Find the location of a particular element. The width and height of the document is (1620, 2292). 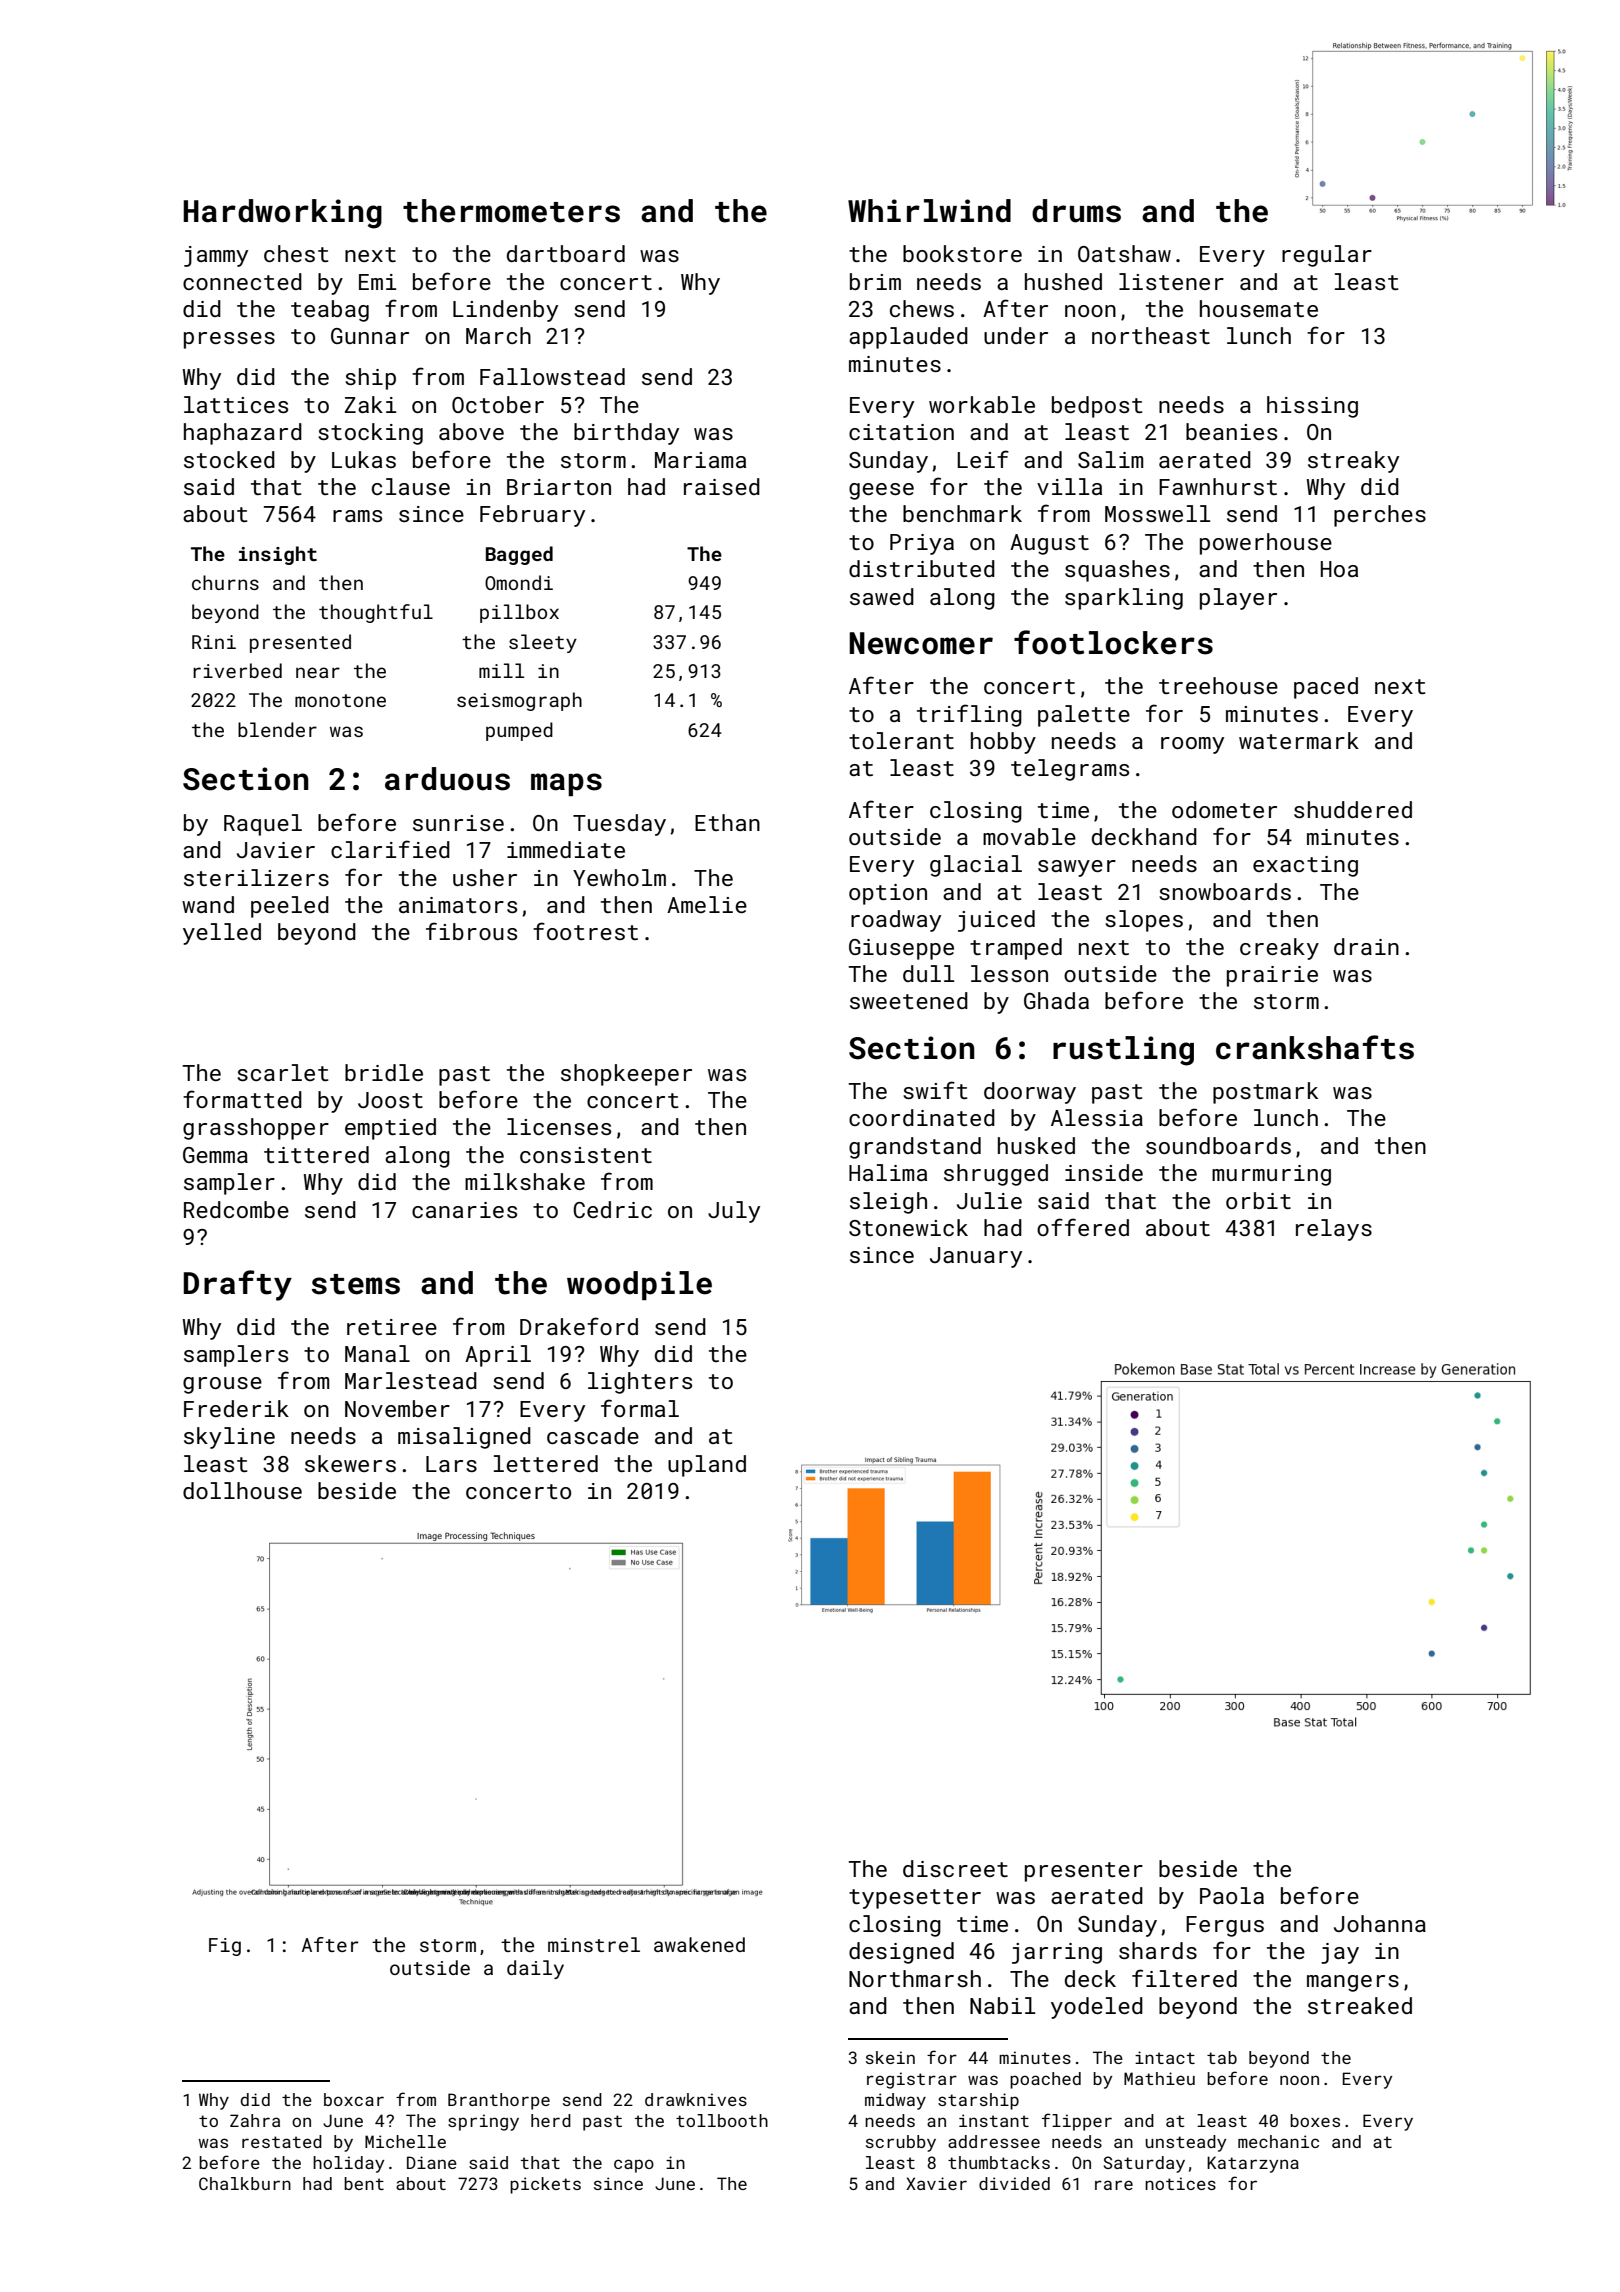

regular is located at coordinates (1327, 256).
